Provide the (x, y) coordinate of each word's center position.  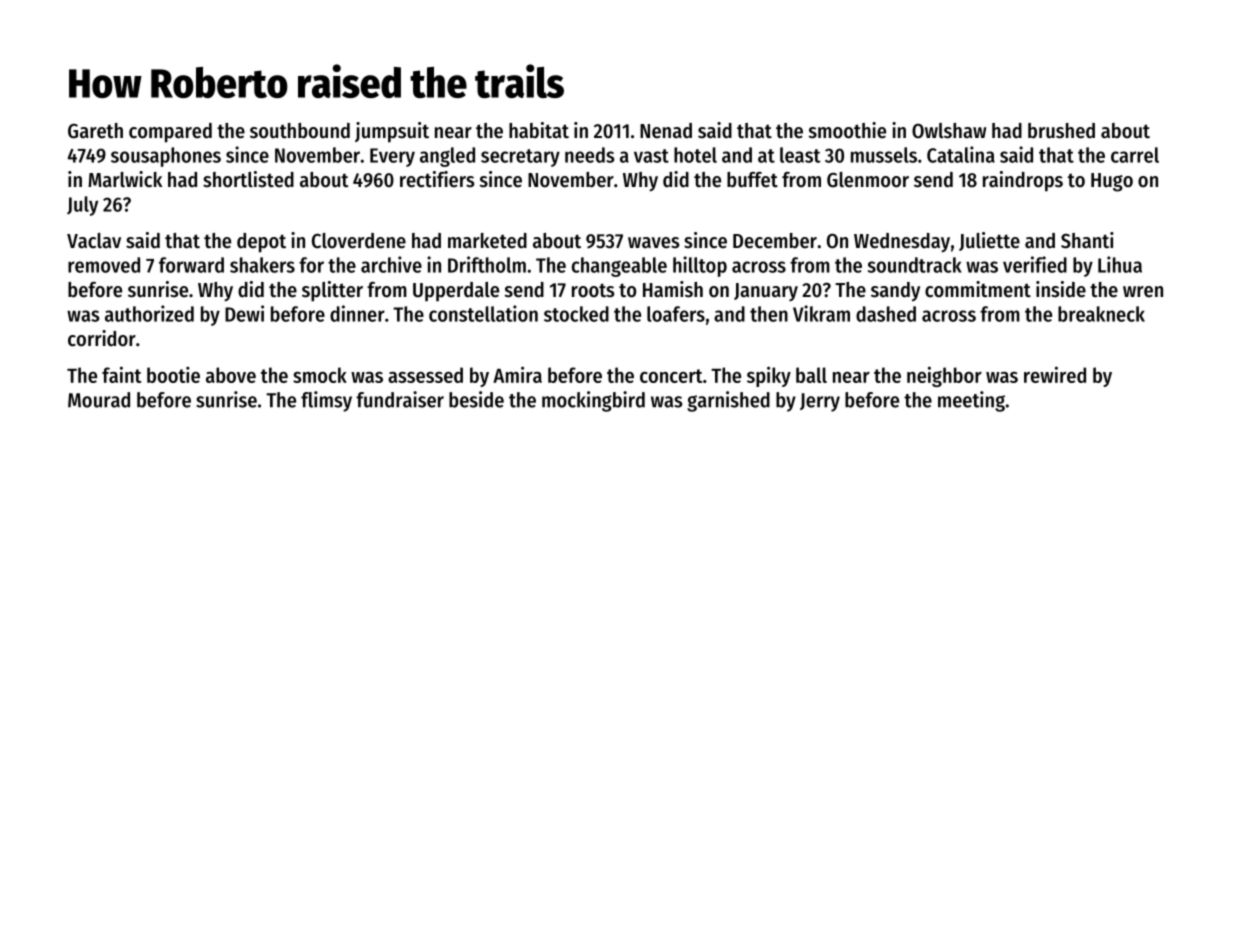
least (800, 155)
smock (320, 375)
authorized (149, 313)
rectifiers (437, 179)
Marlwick (125, 179)
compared (170, 133)
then (769, 314)
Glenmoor (868, 180)
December (775, 241)
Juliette (989, 241)
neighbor (944, 376)
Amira (517, 374)
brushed (1061, 131)
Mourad (99, 400)
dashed (886, 314)
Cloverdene (359, 241)
